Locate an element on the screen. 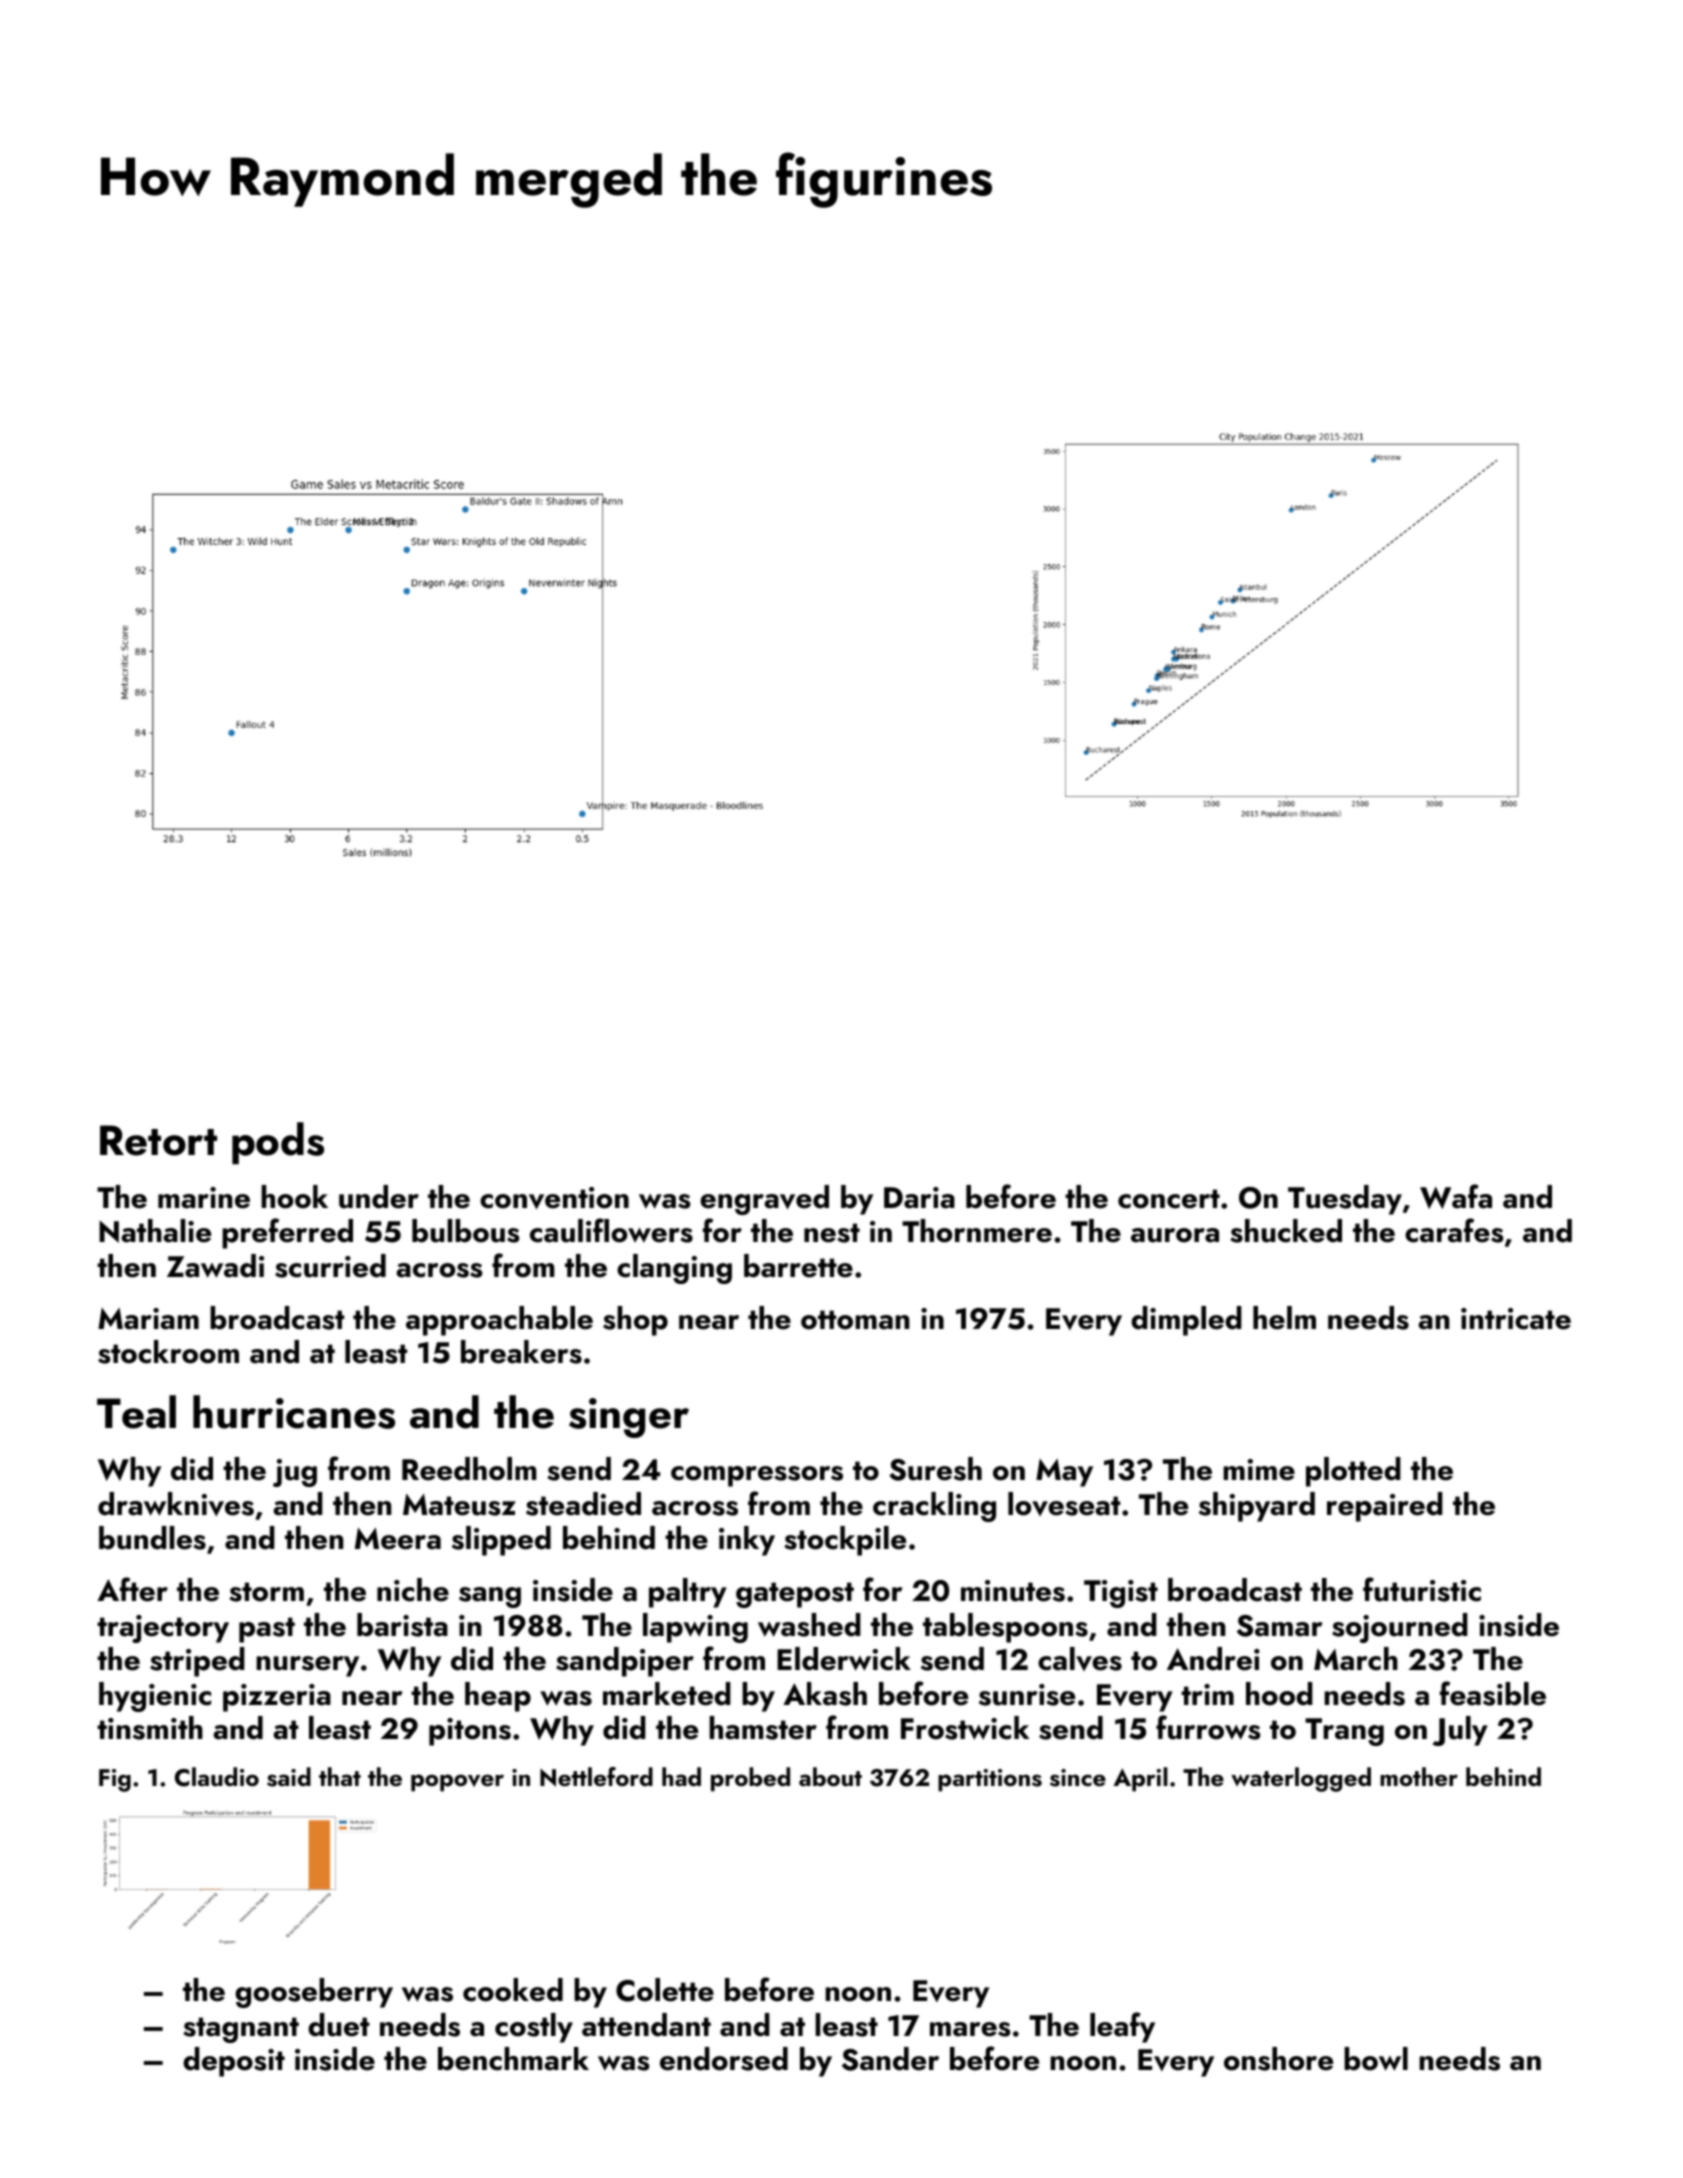 Image resolution: width=1683 pixels, height=2178 pixels. Daria is located at coordinates (919, 1198).
